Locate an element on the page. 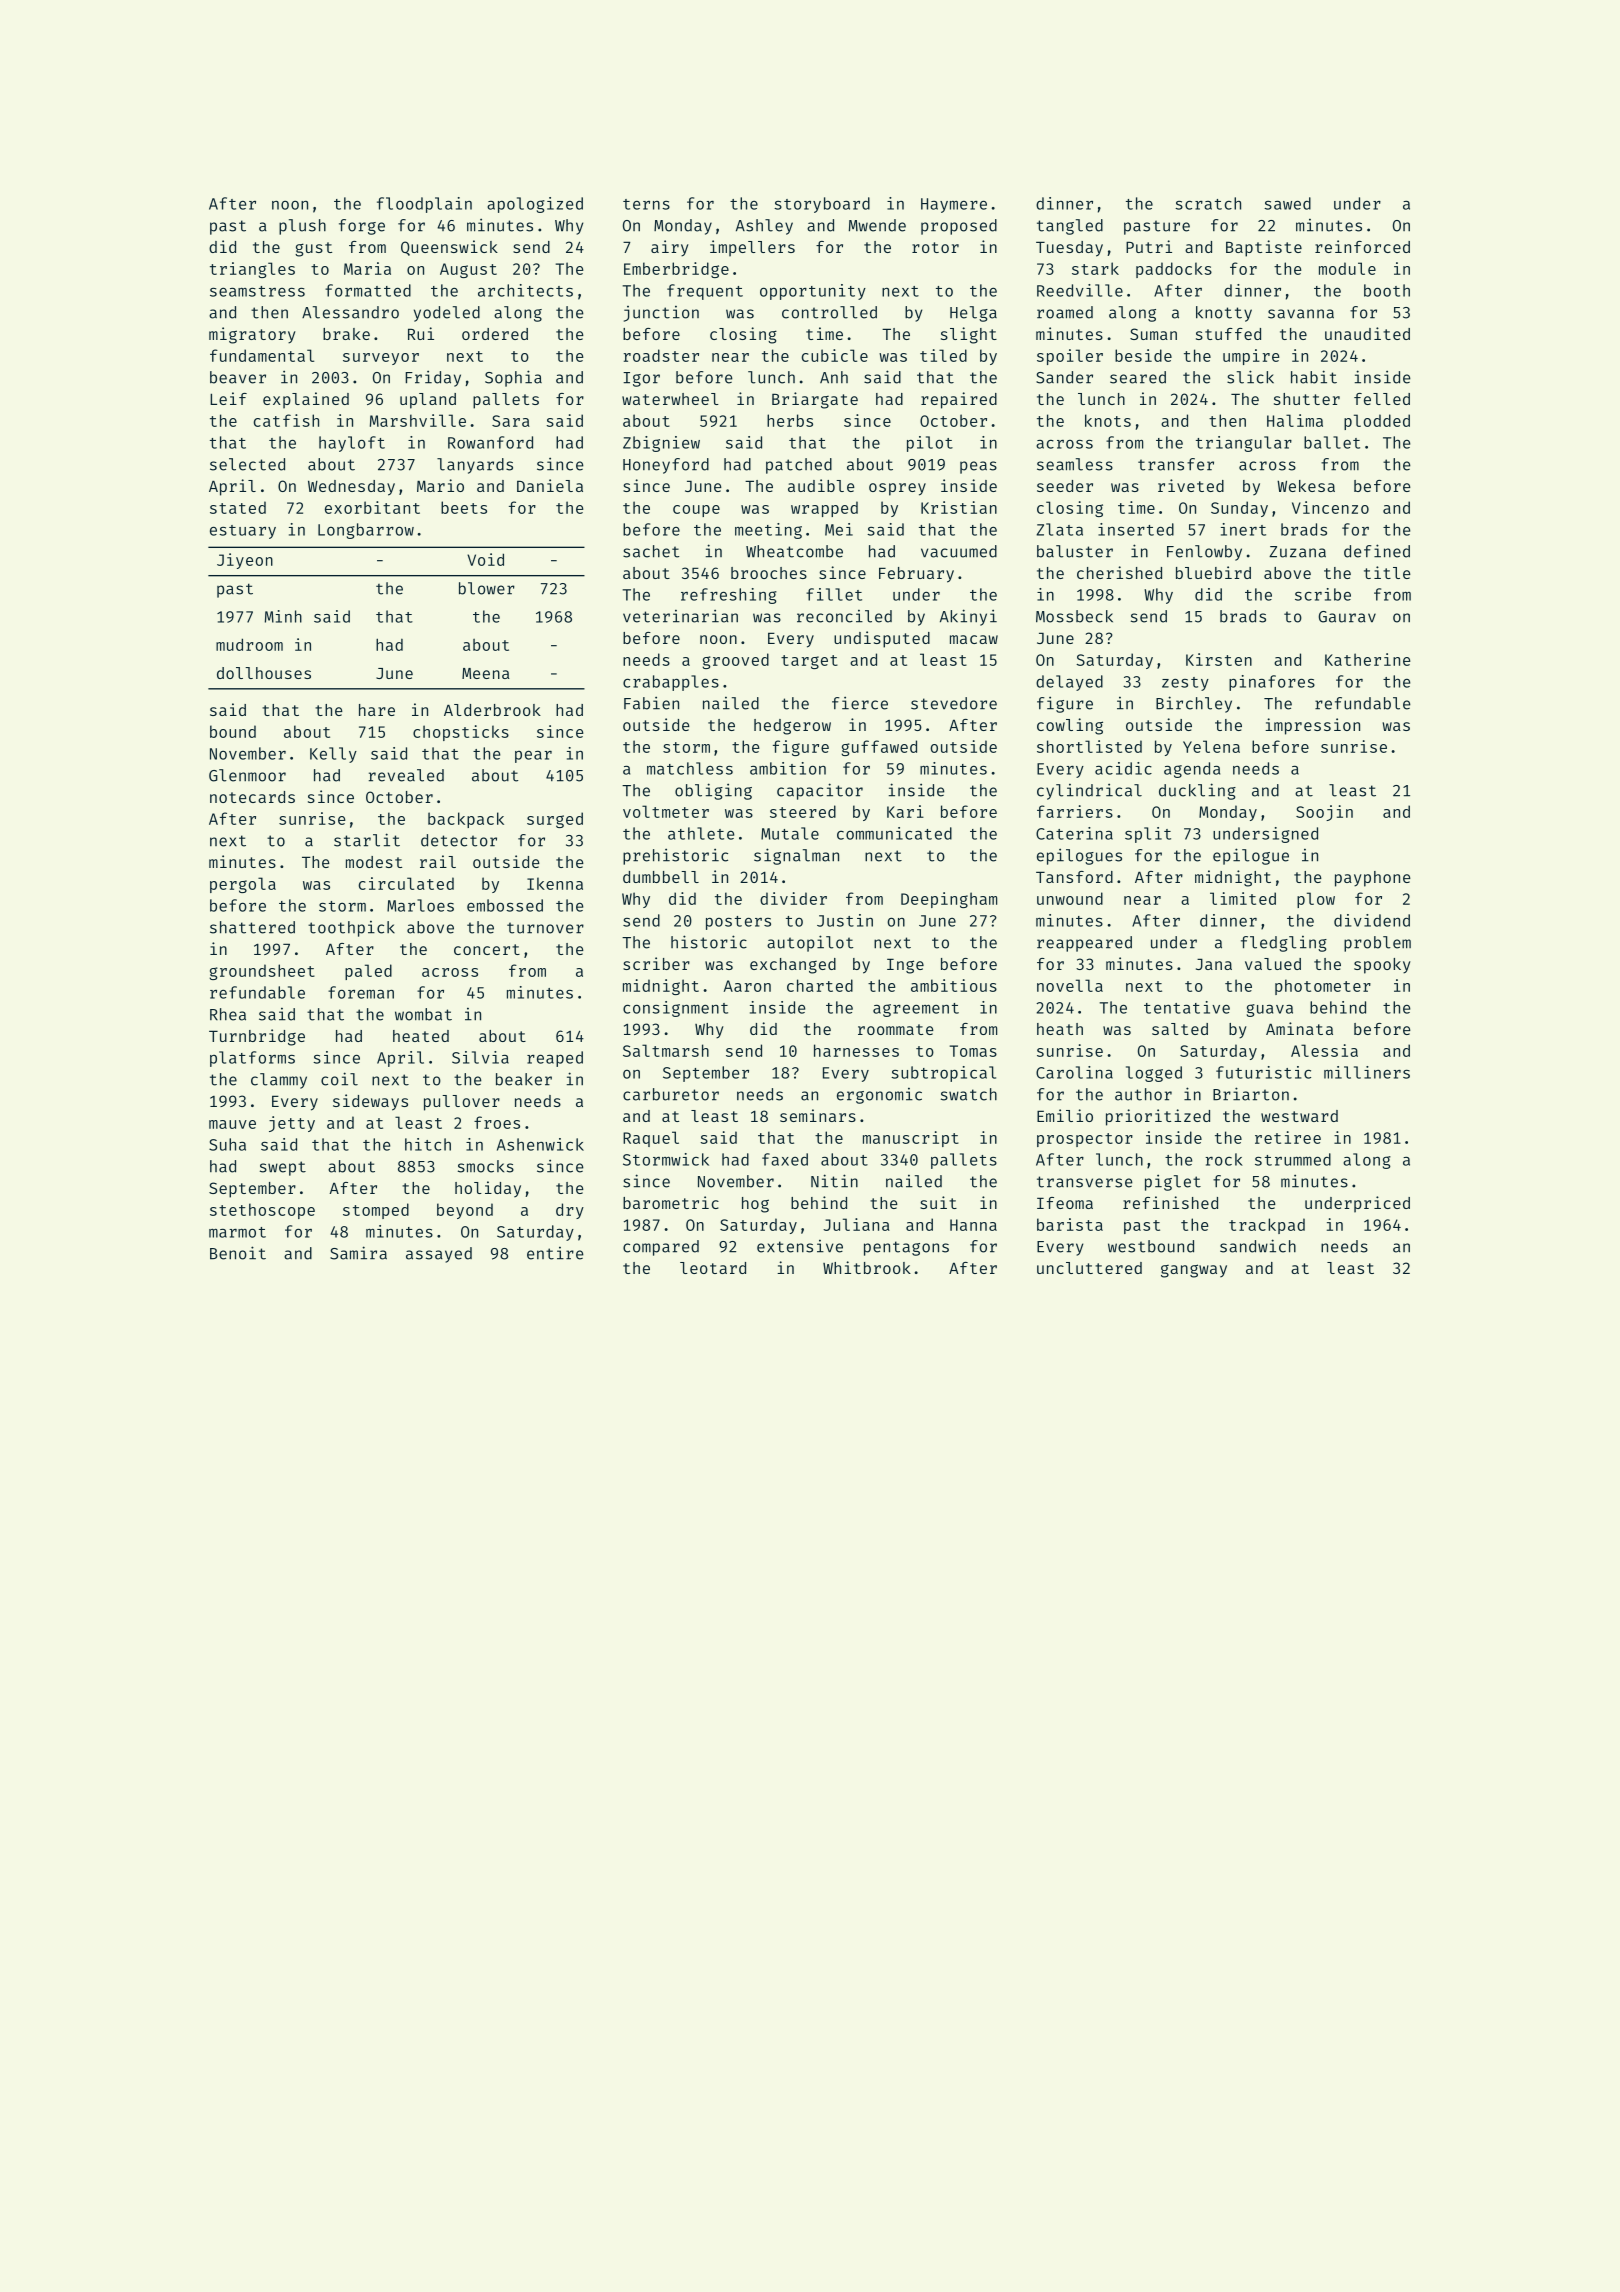 This document has width=1620, height=2292. limited is located at coordinates (1243, 898).
